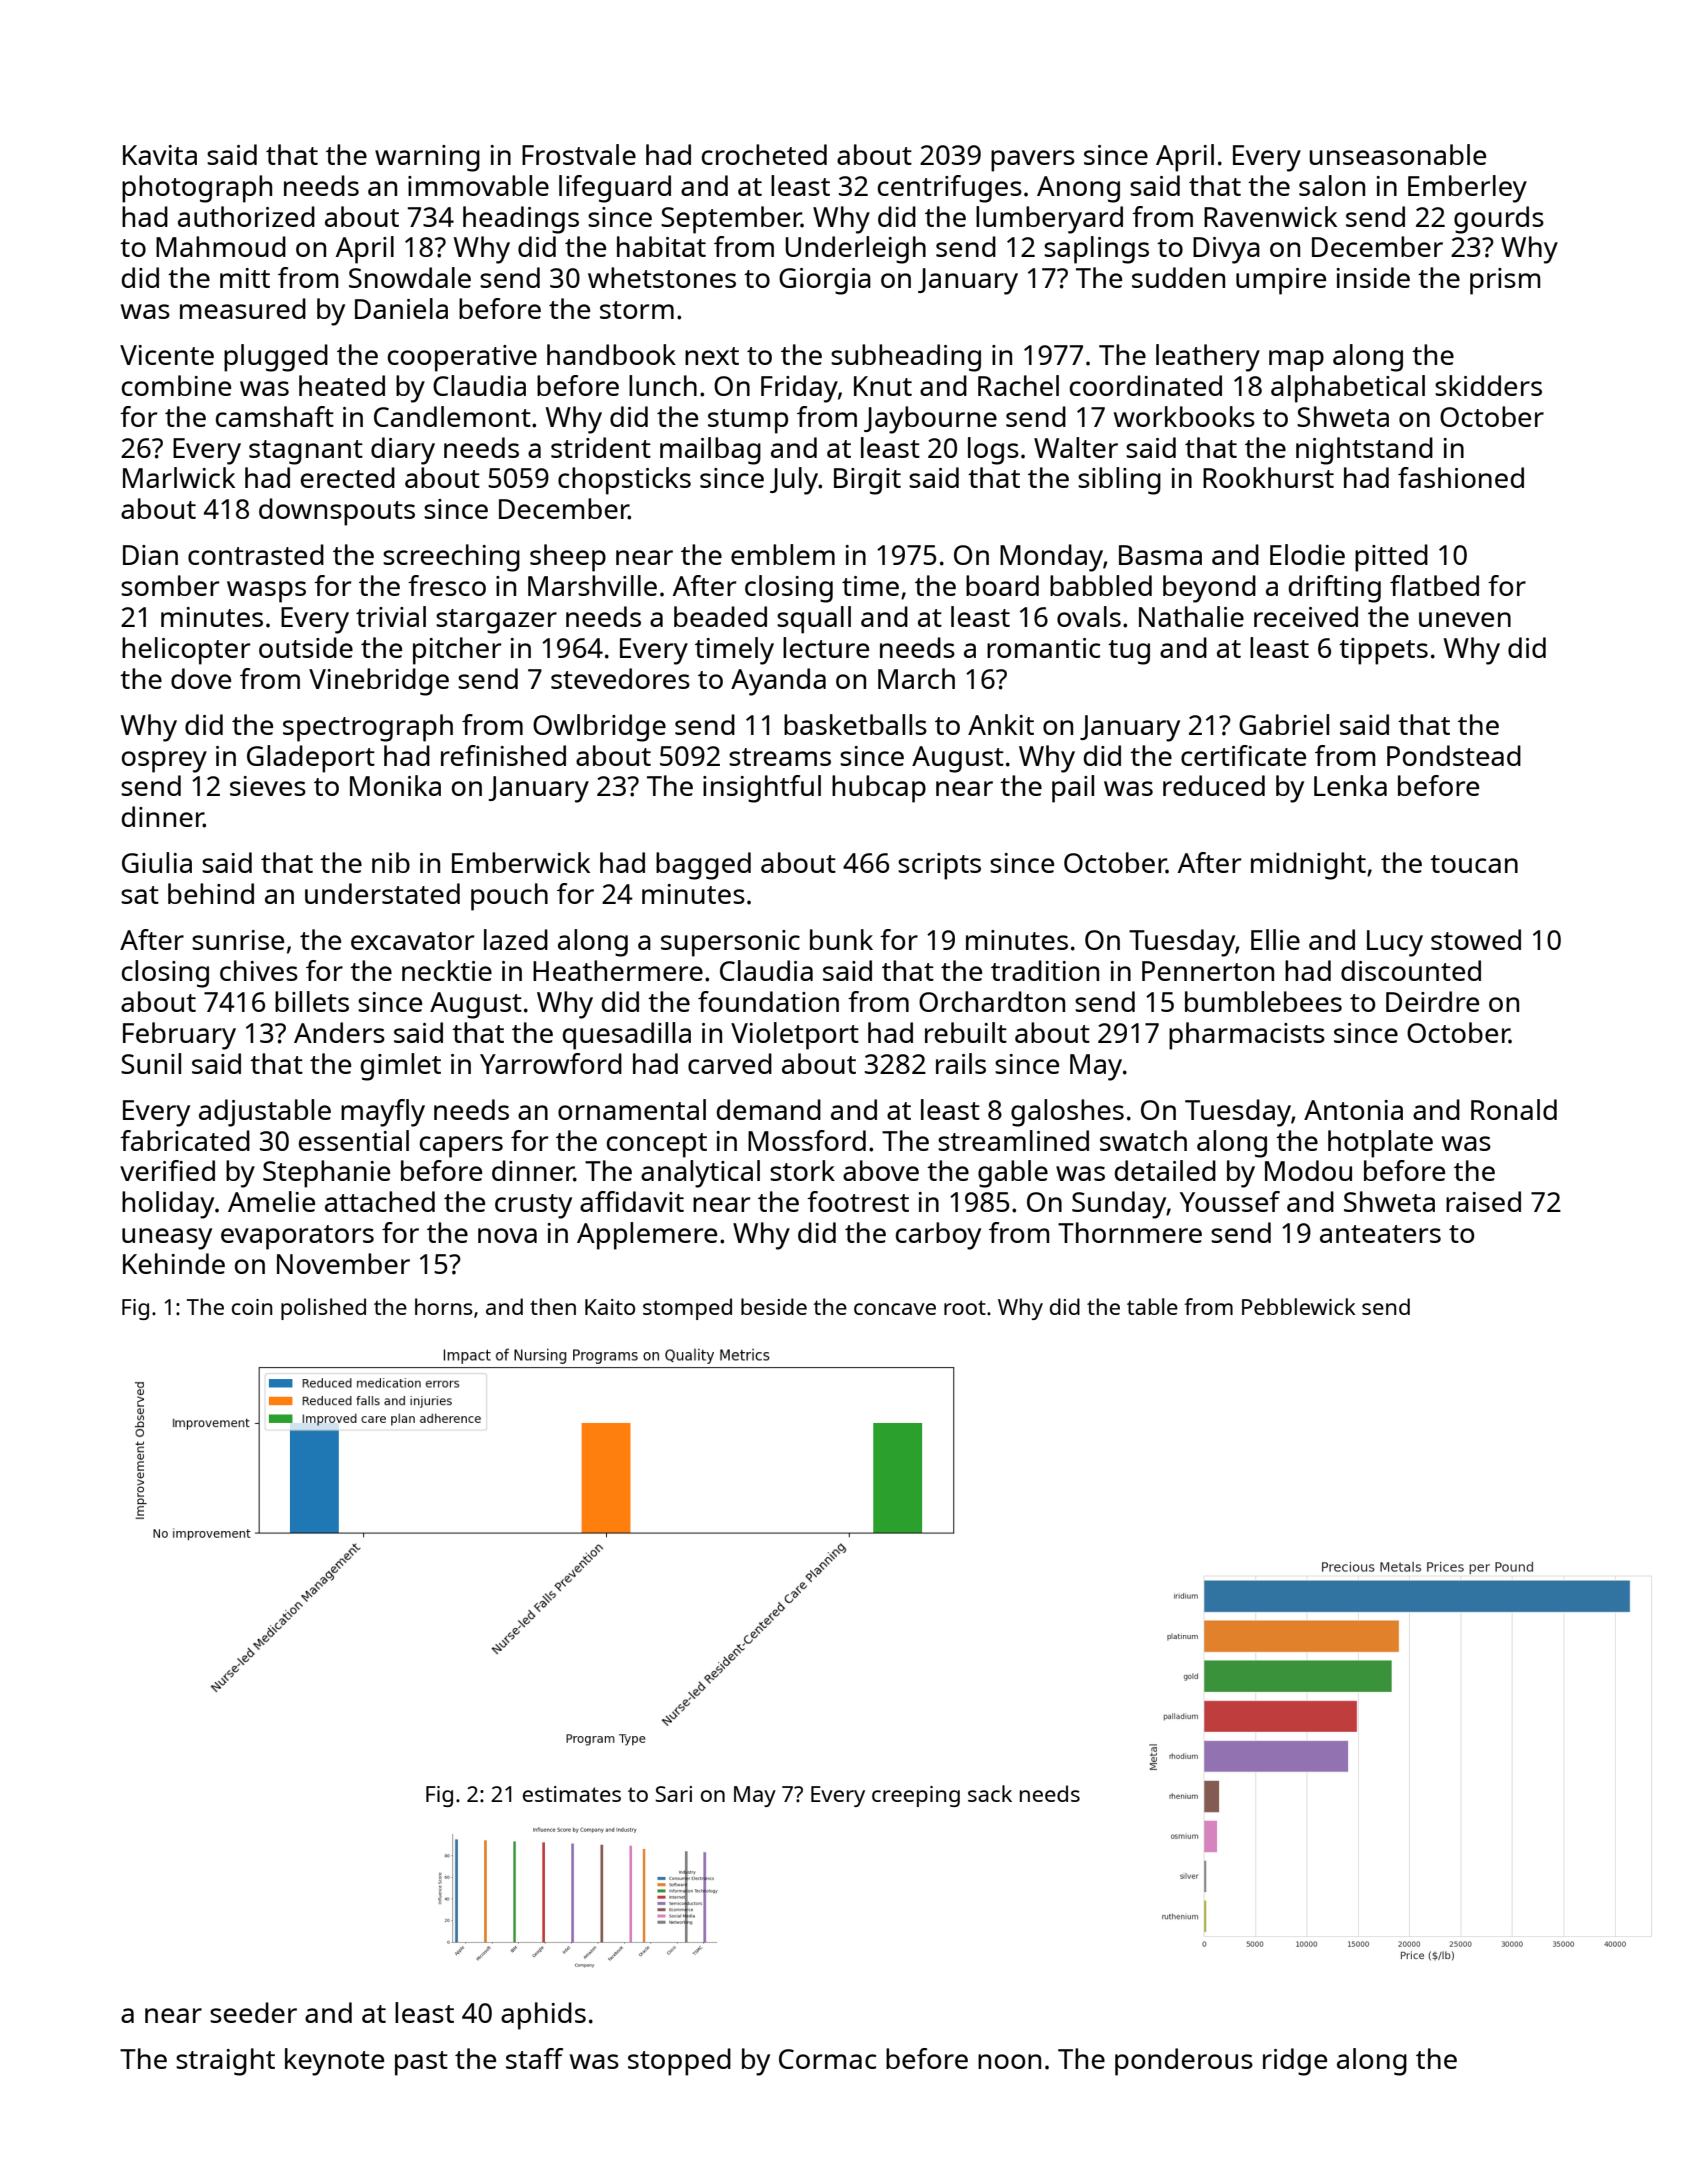 This page has height=2178, width=1683. What do you see at coordinates (841, 939) in the page?
I see `bunk` at bounding box center [841, 939].
